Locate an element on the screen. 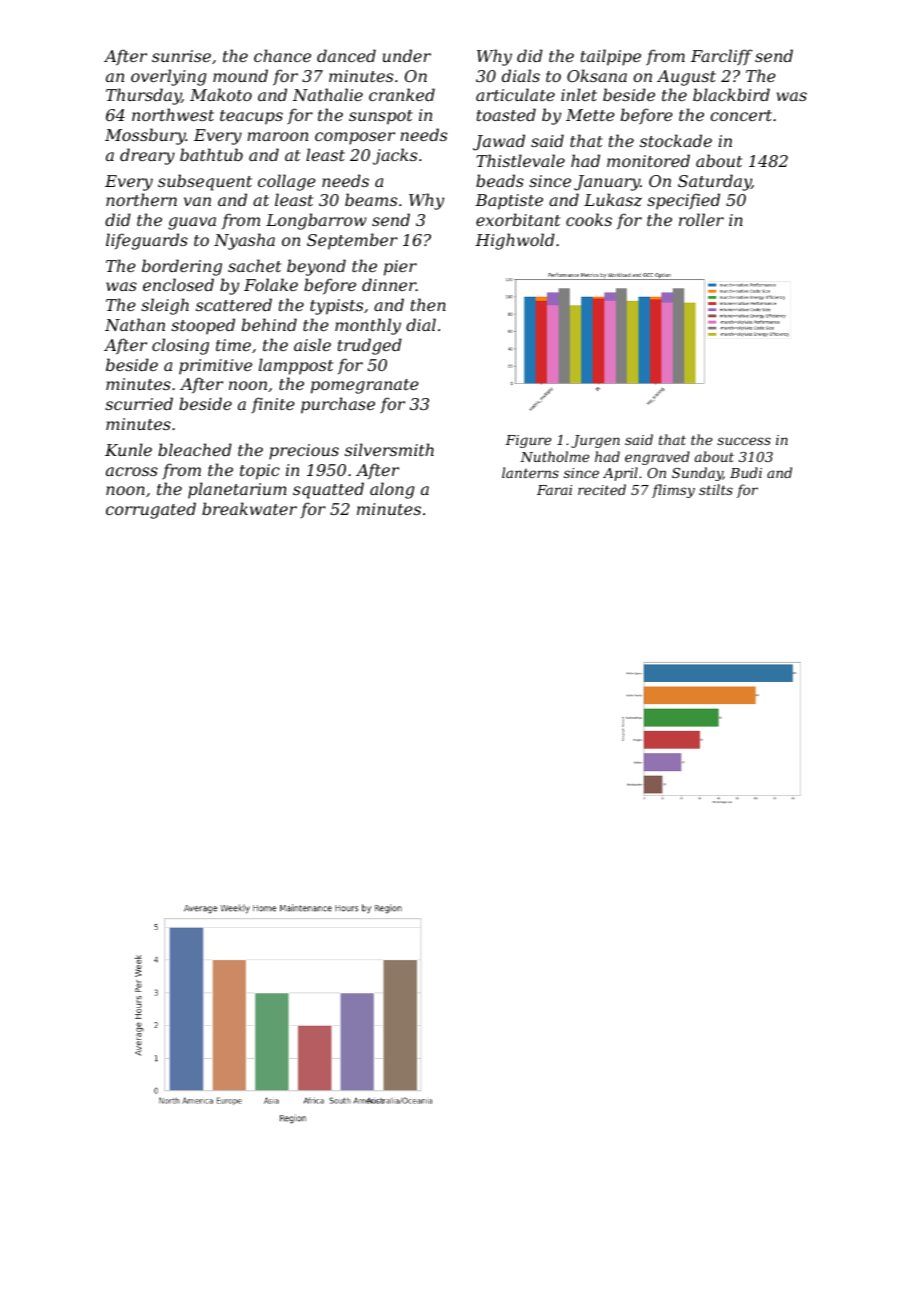  Farcliff is located at coordinates (722, 57).
